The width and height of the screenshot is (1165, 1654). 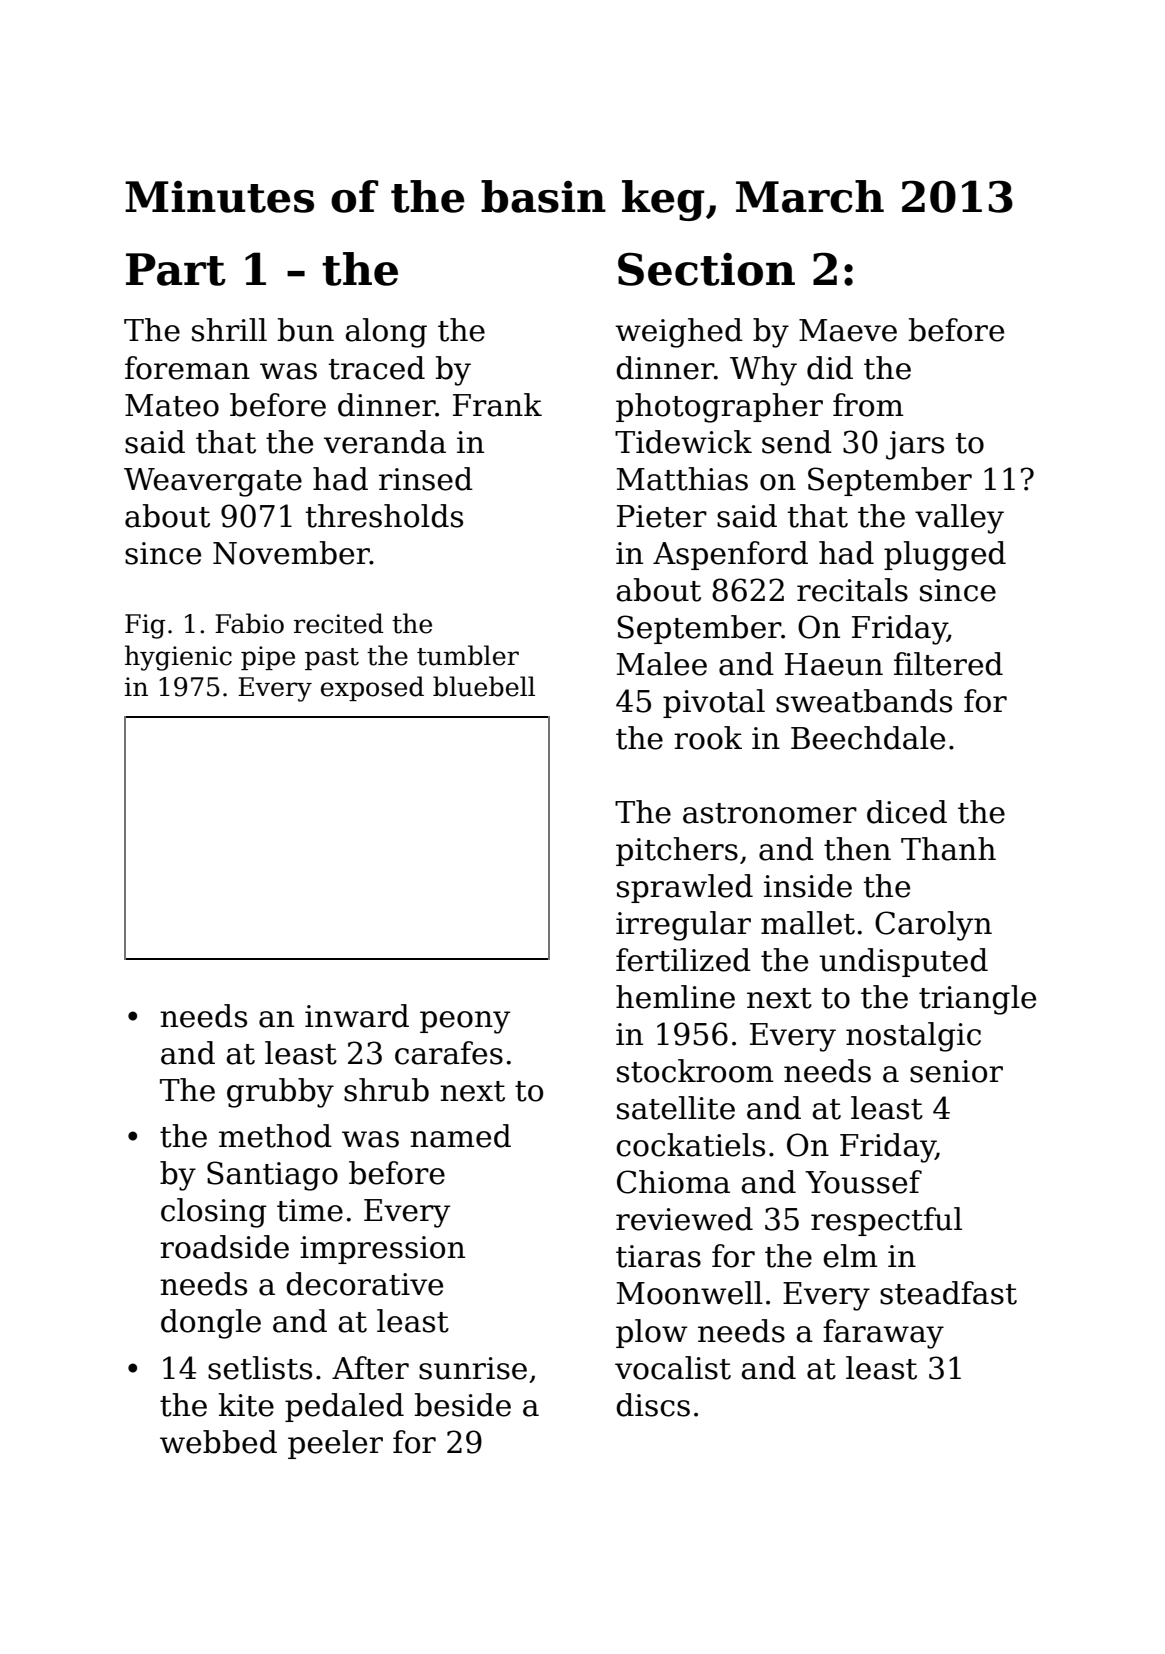 What do you see at coordinates (915, 445) in the screenshot?
I see `jars` at bounding box center [915, 445].
